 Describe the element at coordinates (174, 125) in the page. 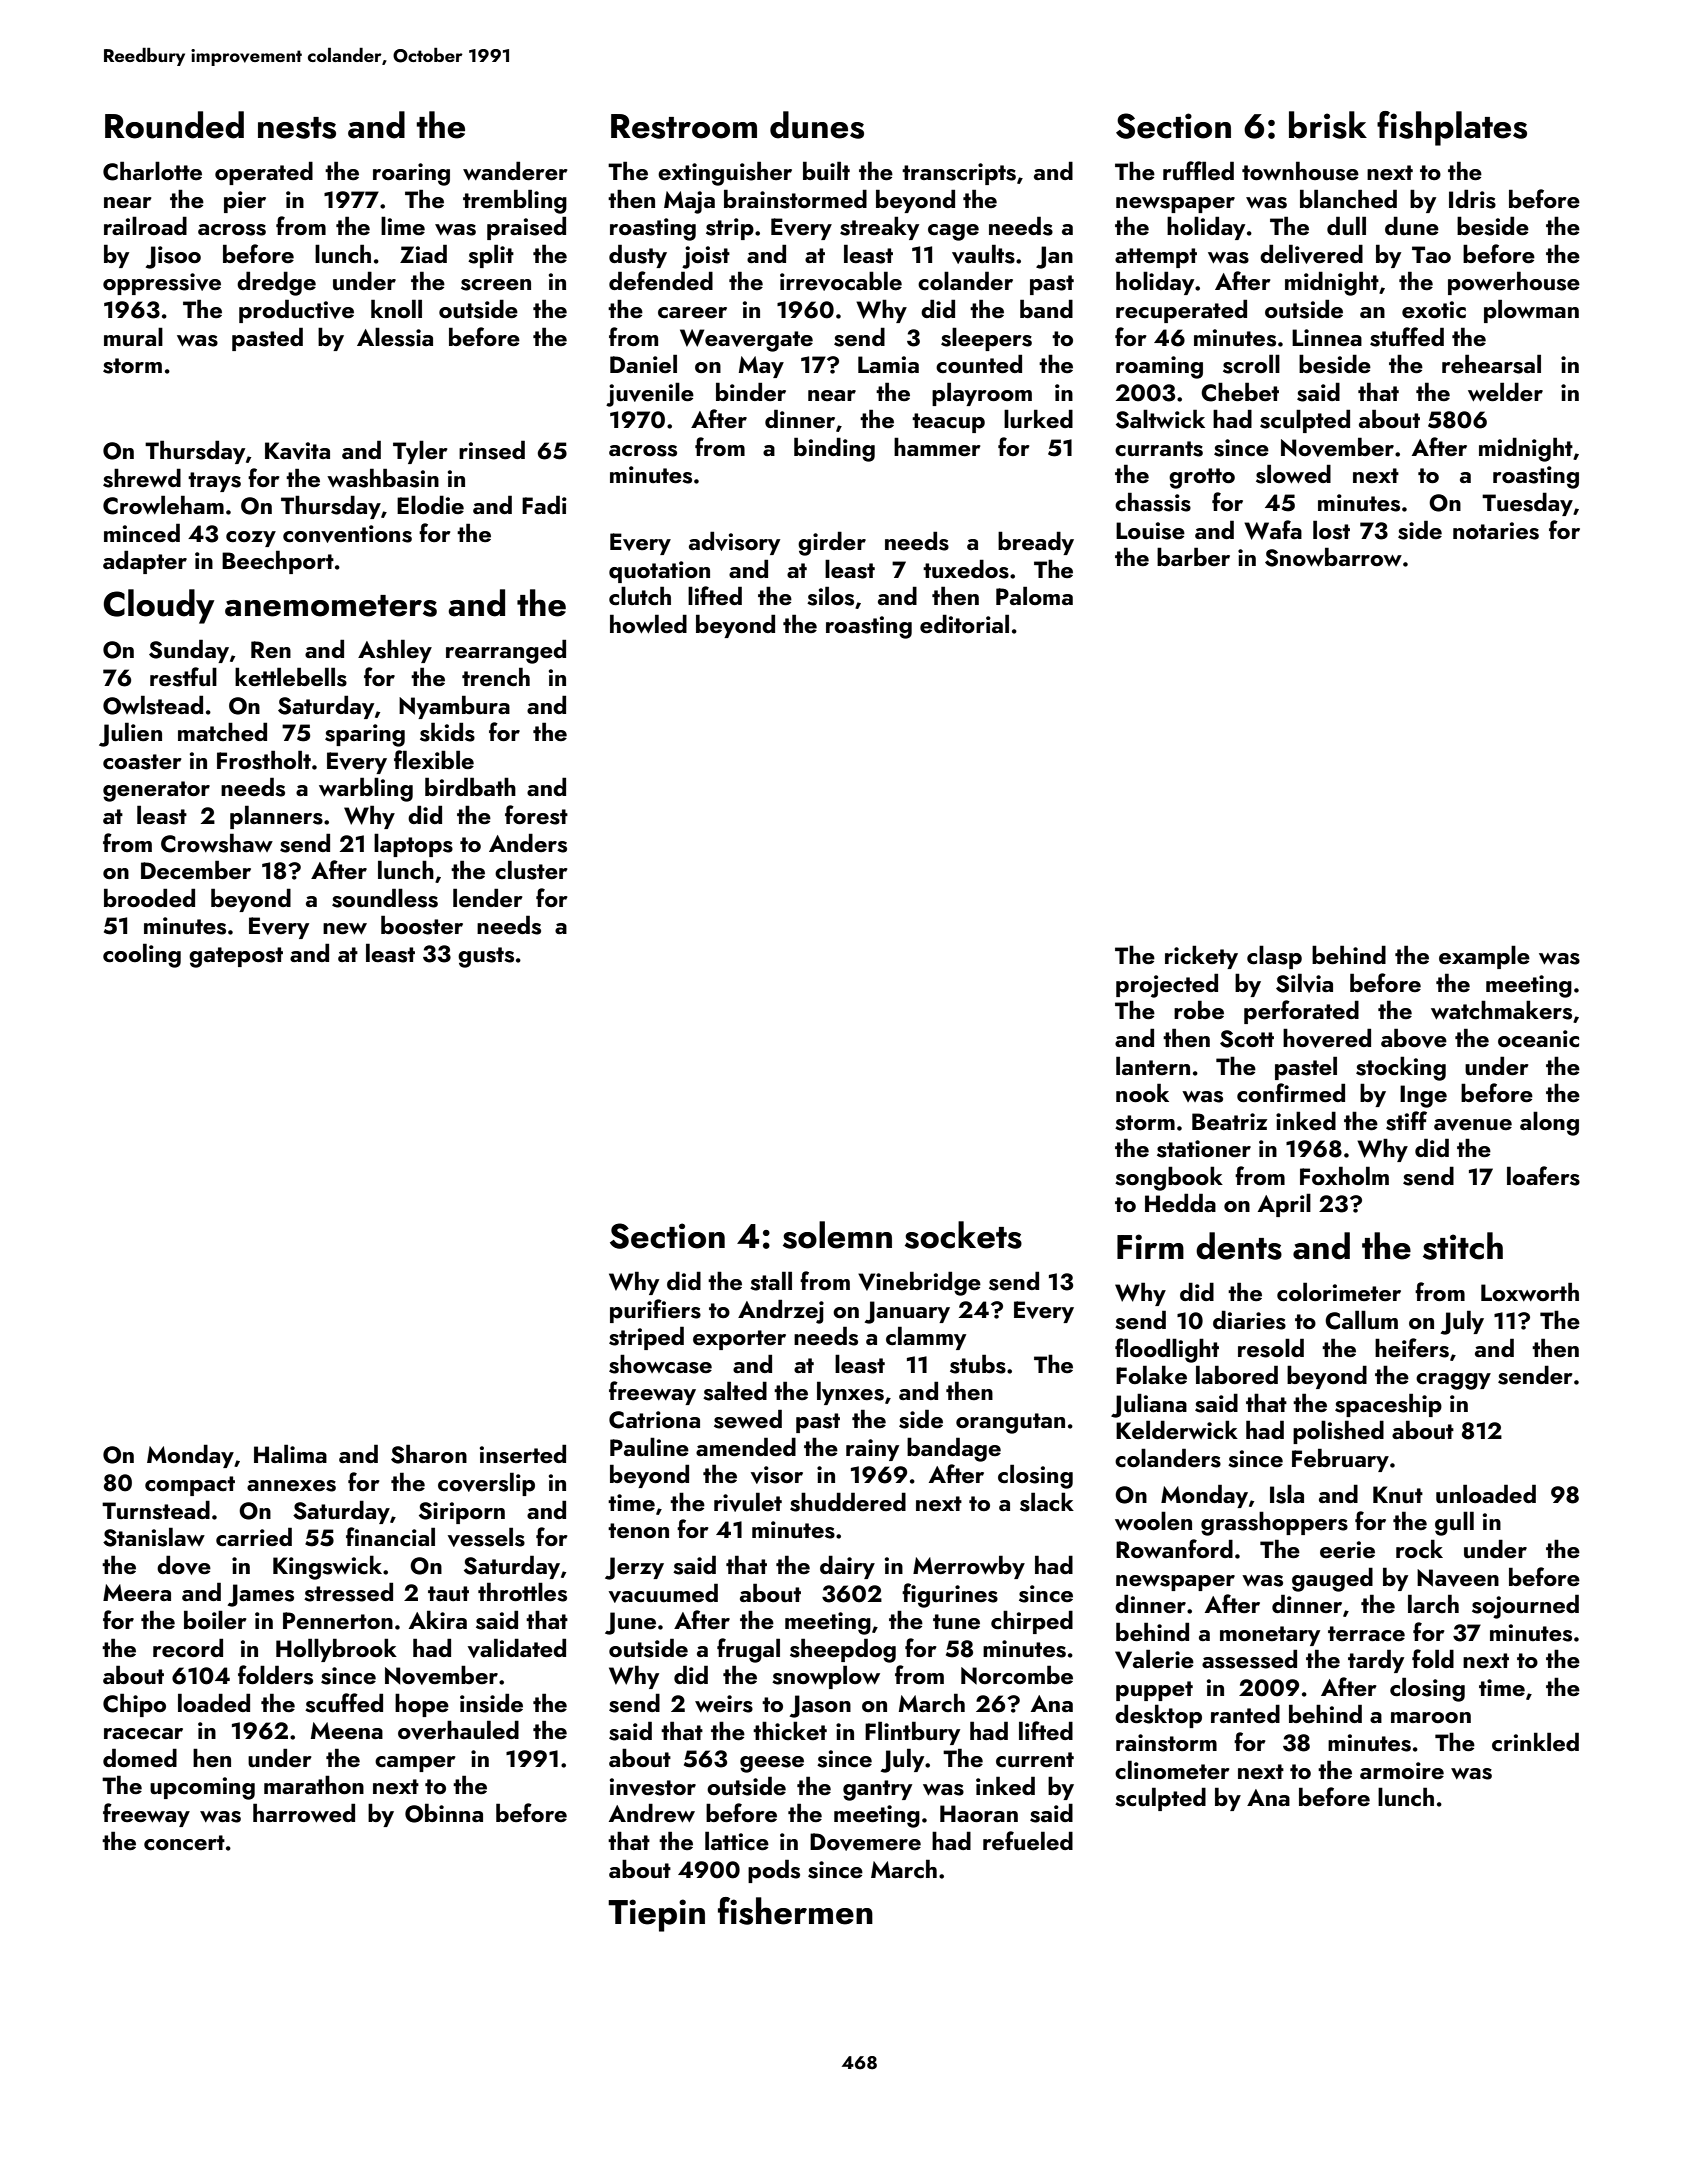

I see `Rounded` at that location.
